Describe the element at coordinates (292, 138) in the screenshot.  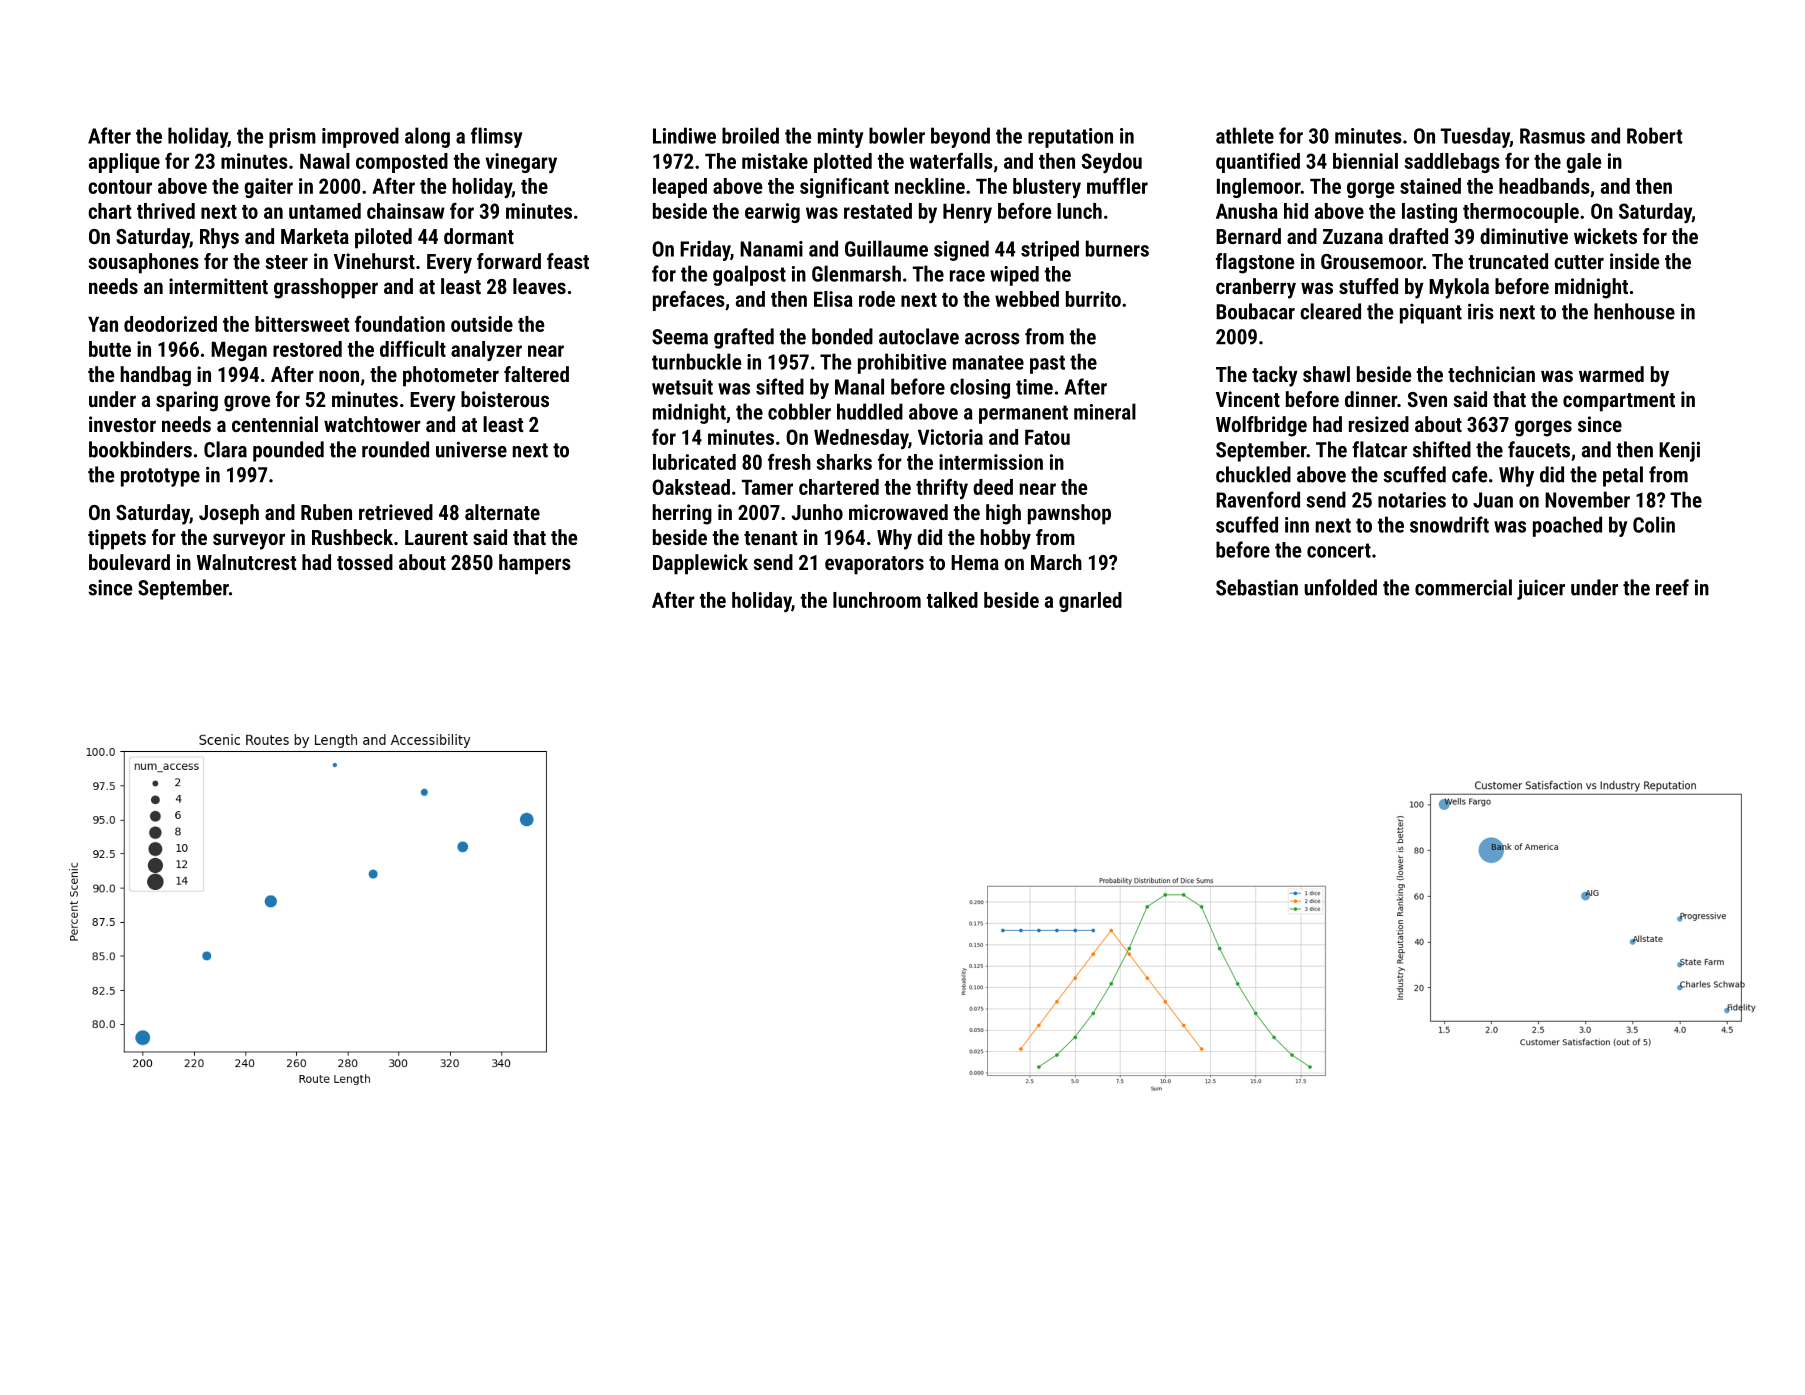
I see `prism` at that location.
